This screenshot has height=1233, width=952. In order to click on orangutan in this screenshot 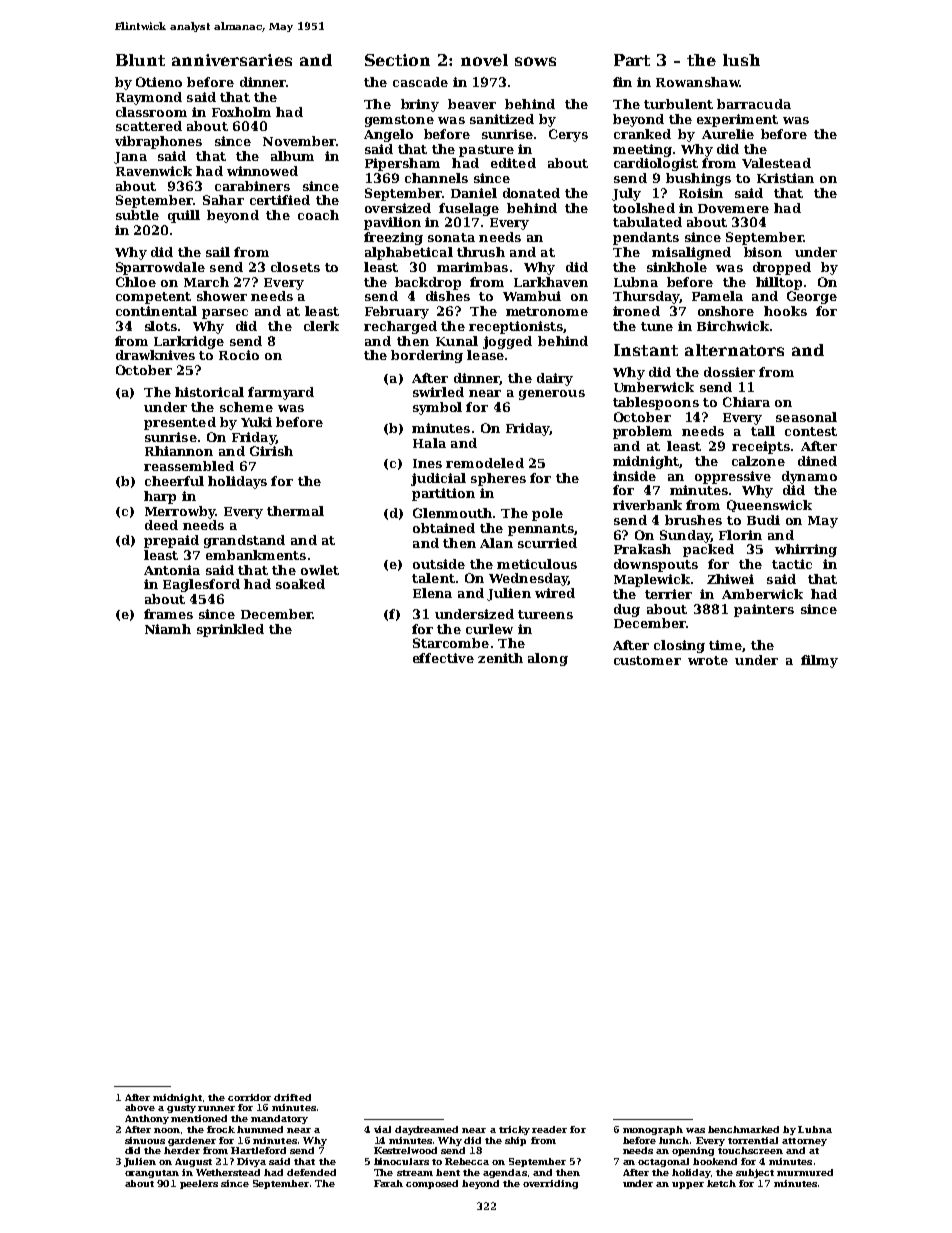, I will do `click(152, 1174)`.
